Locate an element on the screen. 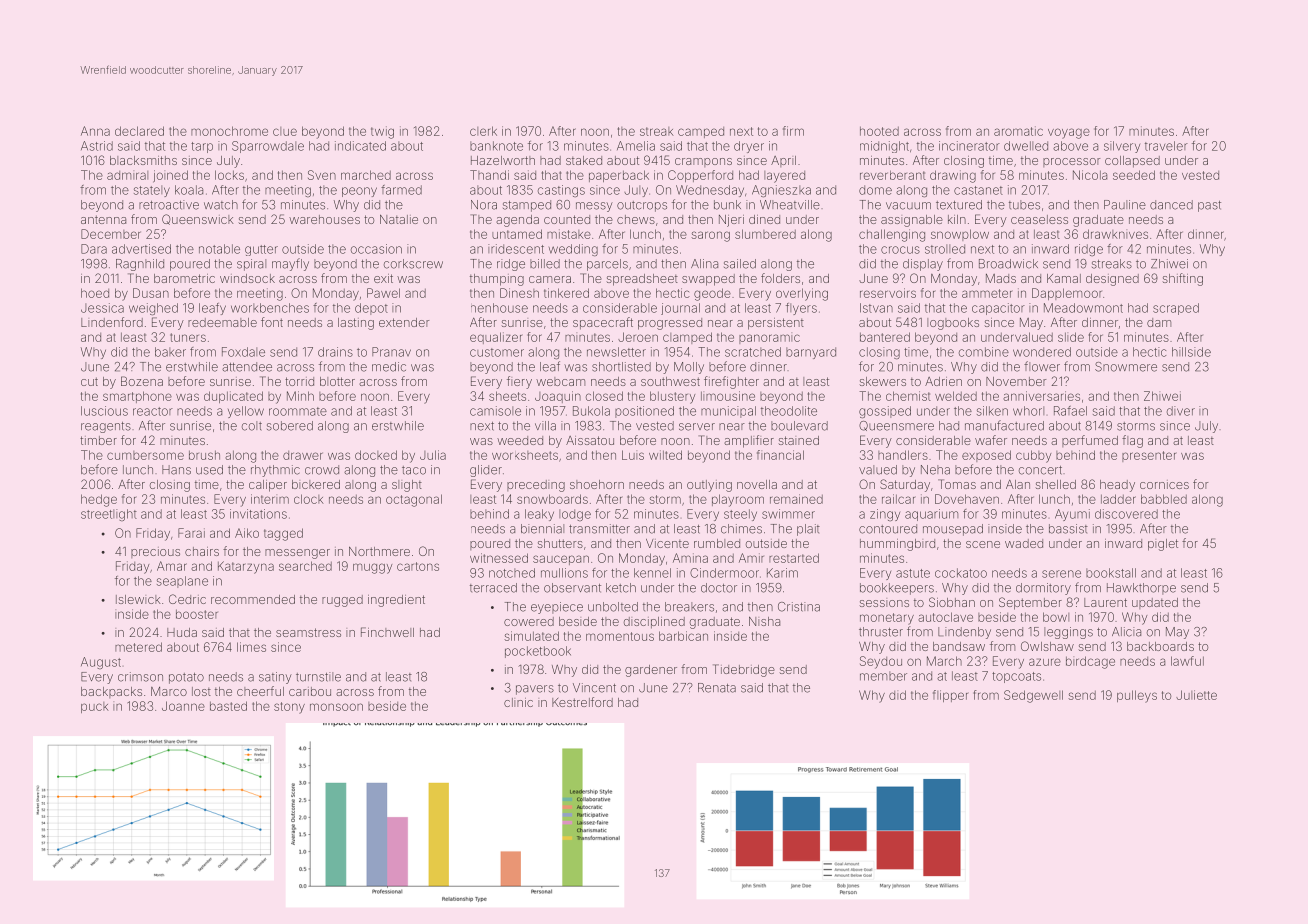 The image size is (1308, 924). aromatic is located at coordinates (1018, 131).
